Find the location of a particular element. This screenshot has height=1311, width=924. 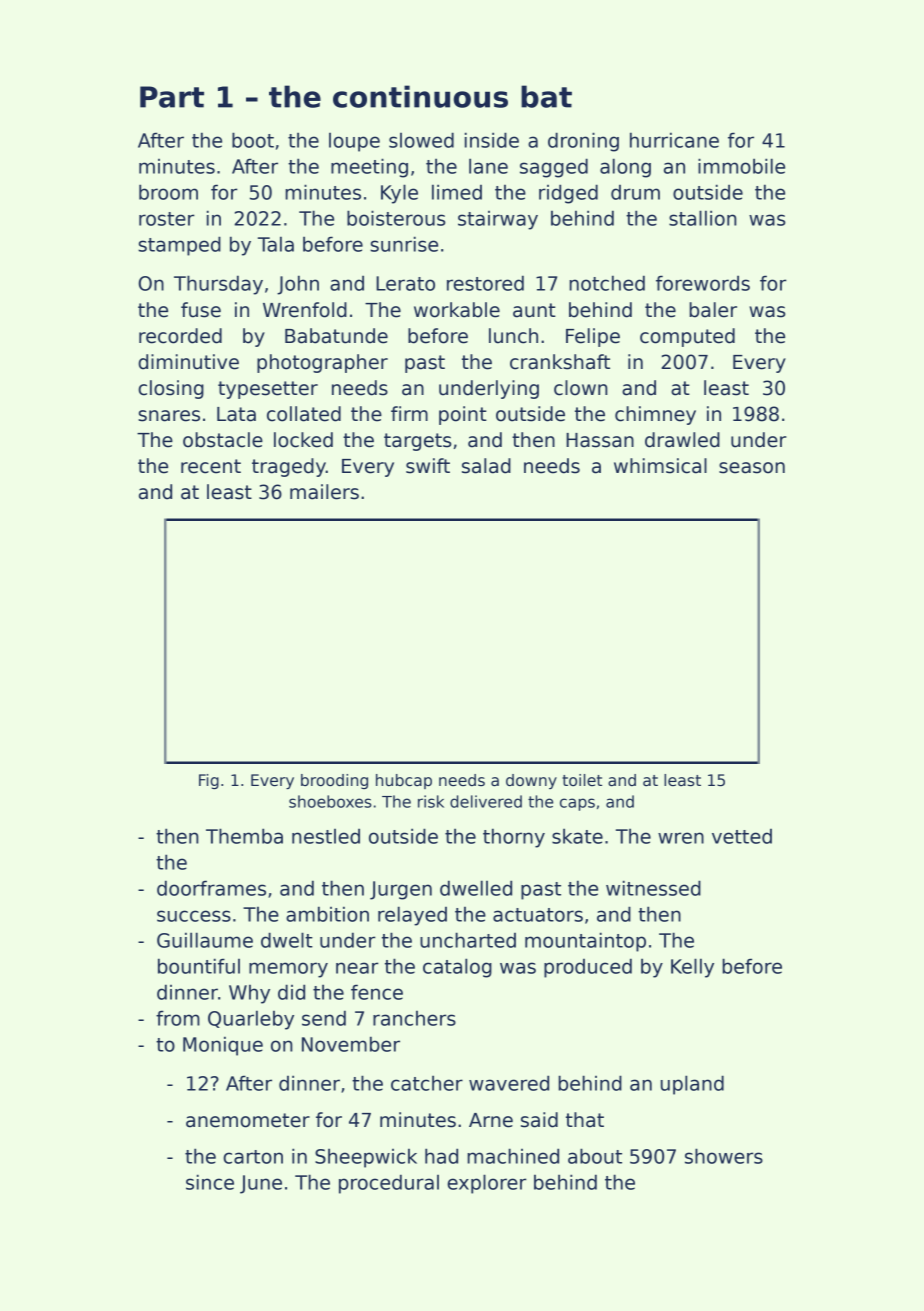

typesetter is located at coordinates (268, 390).
